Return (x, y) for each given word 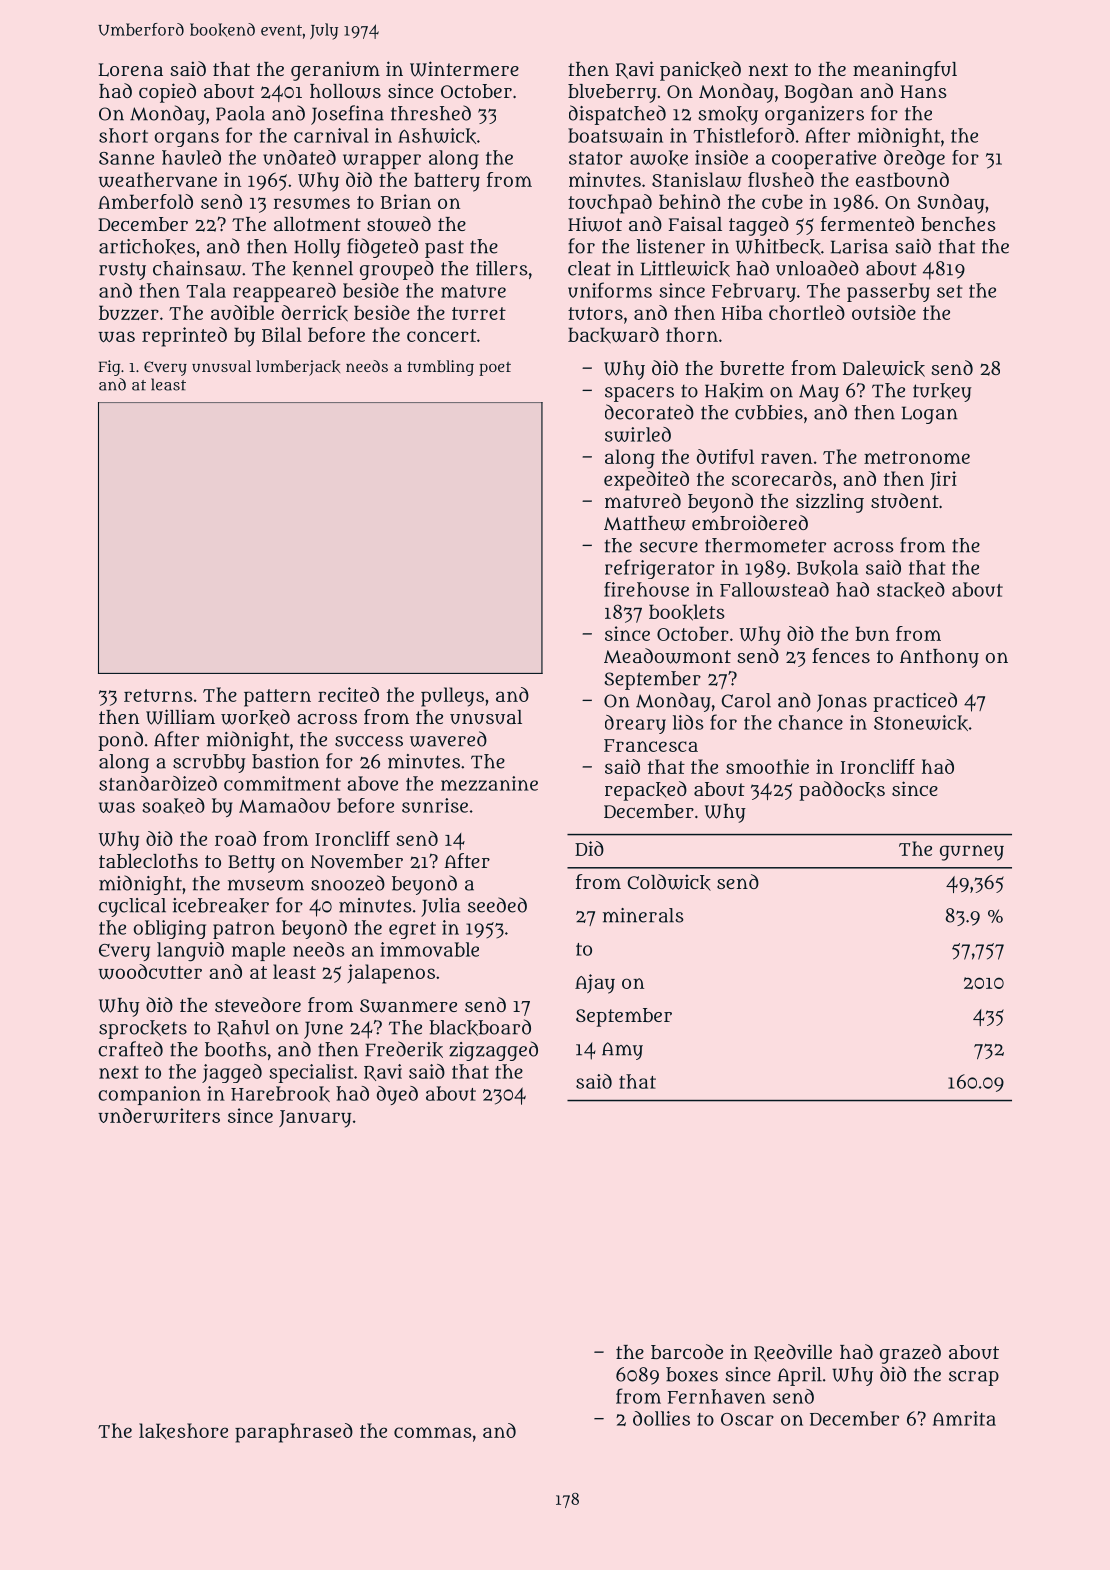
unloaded (817, 268)
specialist (311, 1073)
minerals (643, 915)
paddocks (842, 791)
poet (495, 369)
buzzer (129, 312)
